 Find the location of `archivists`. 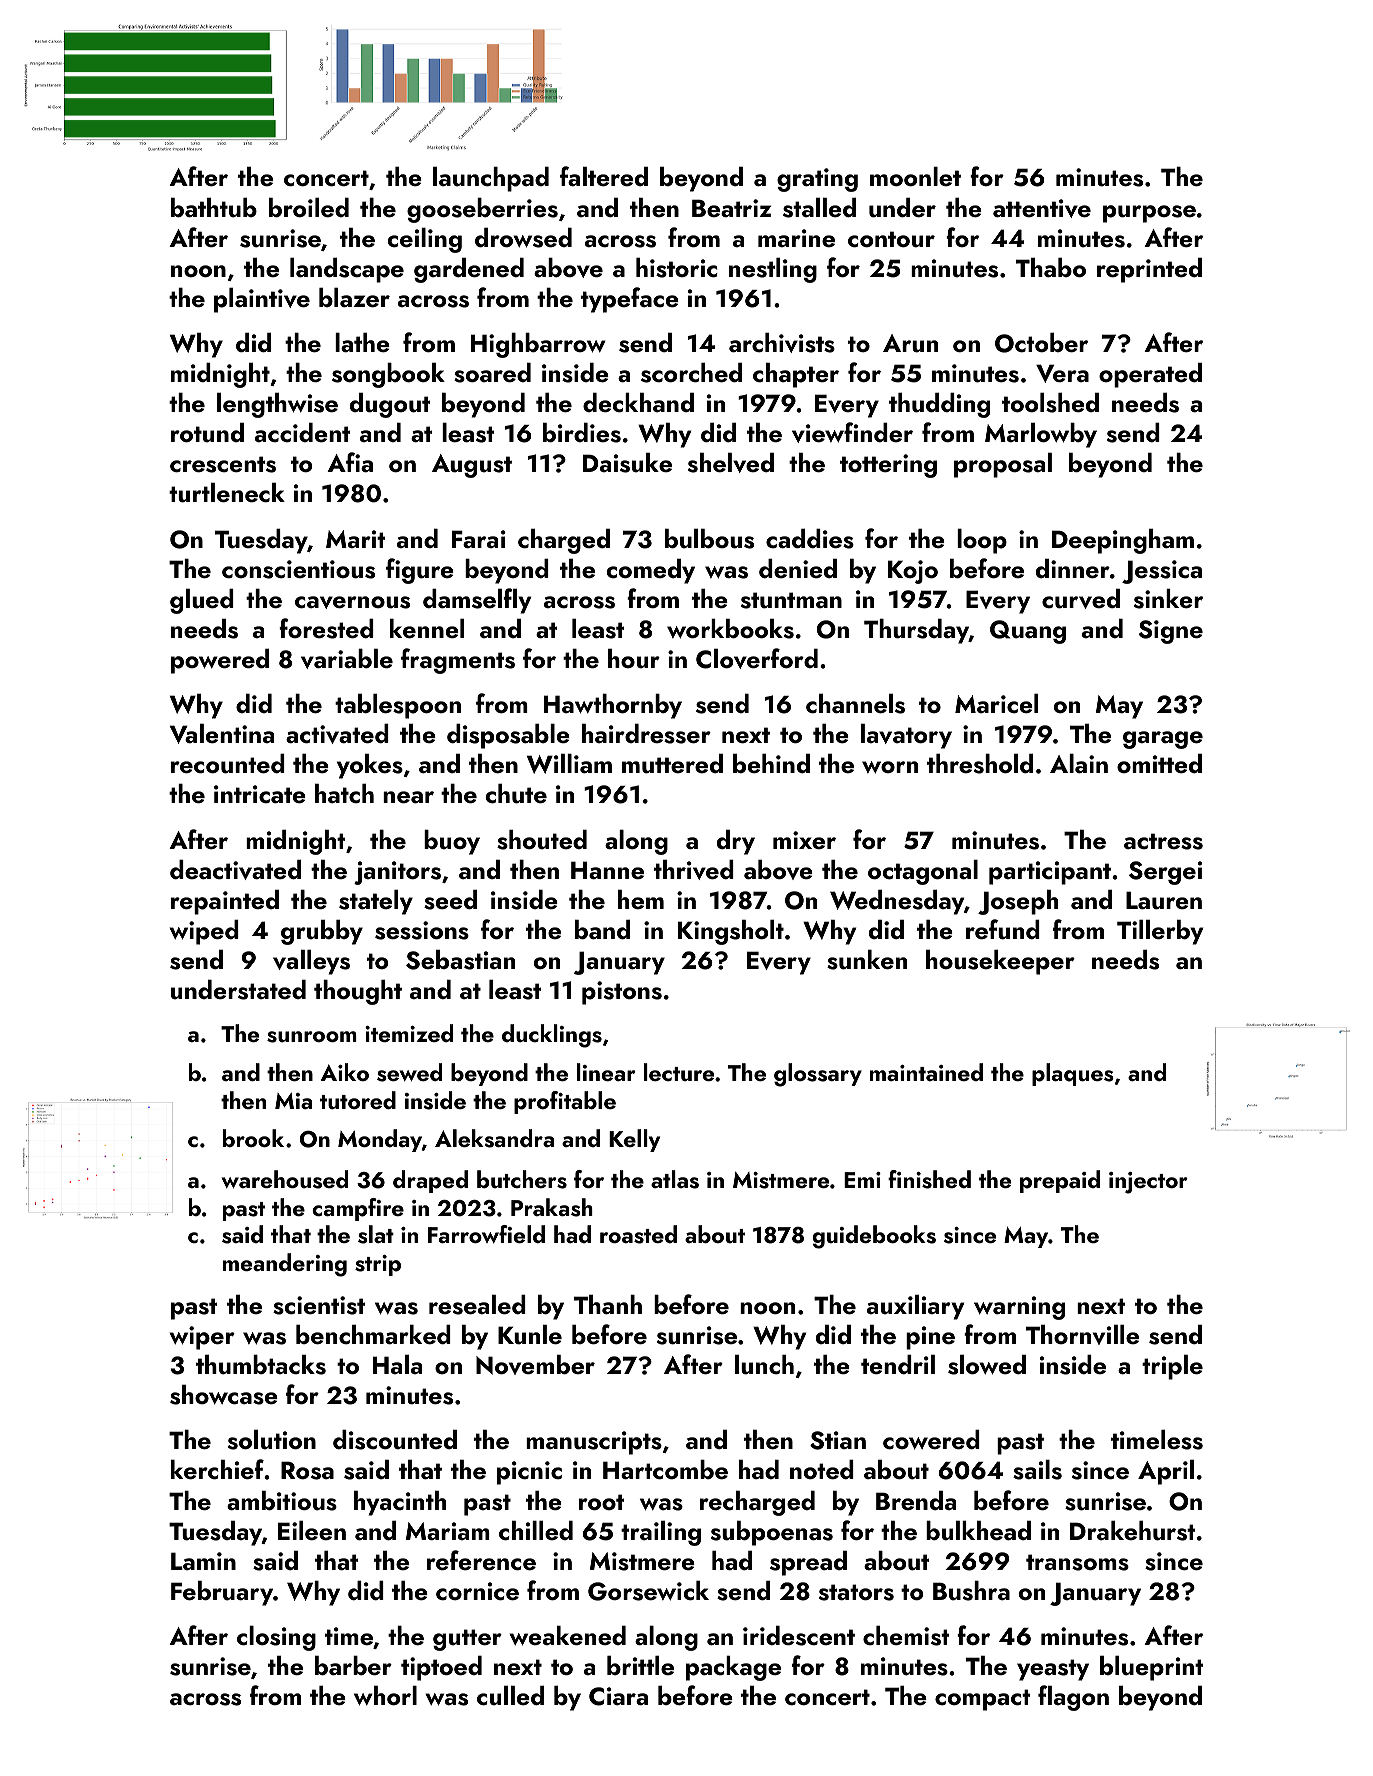

archivists is located at coordinates (782, 343).
